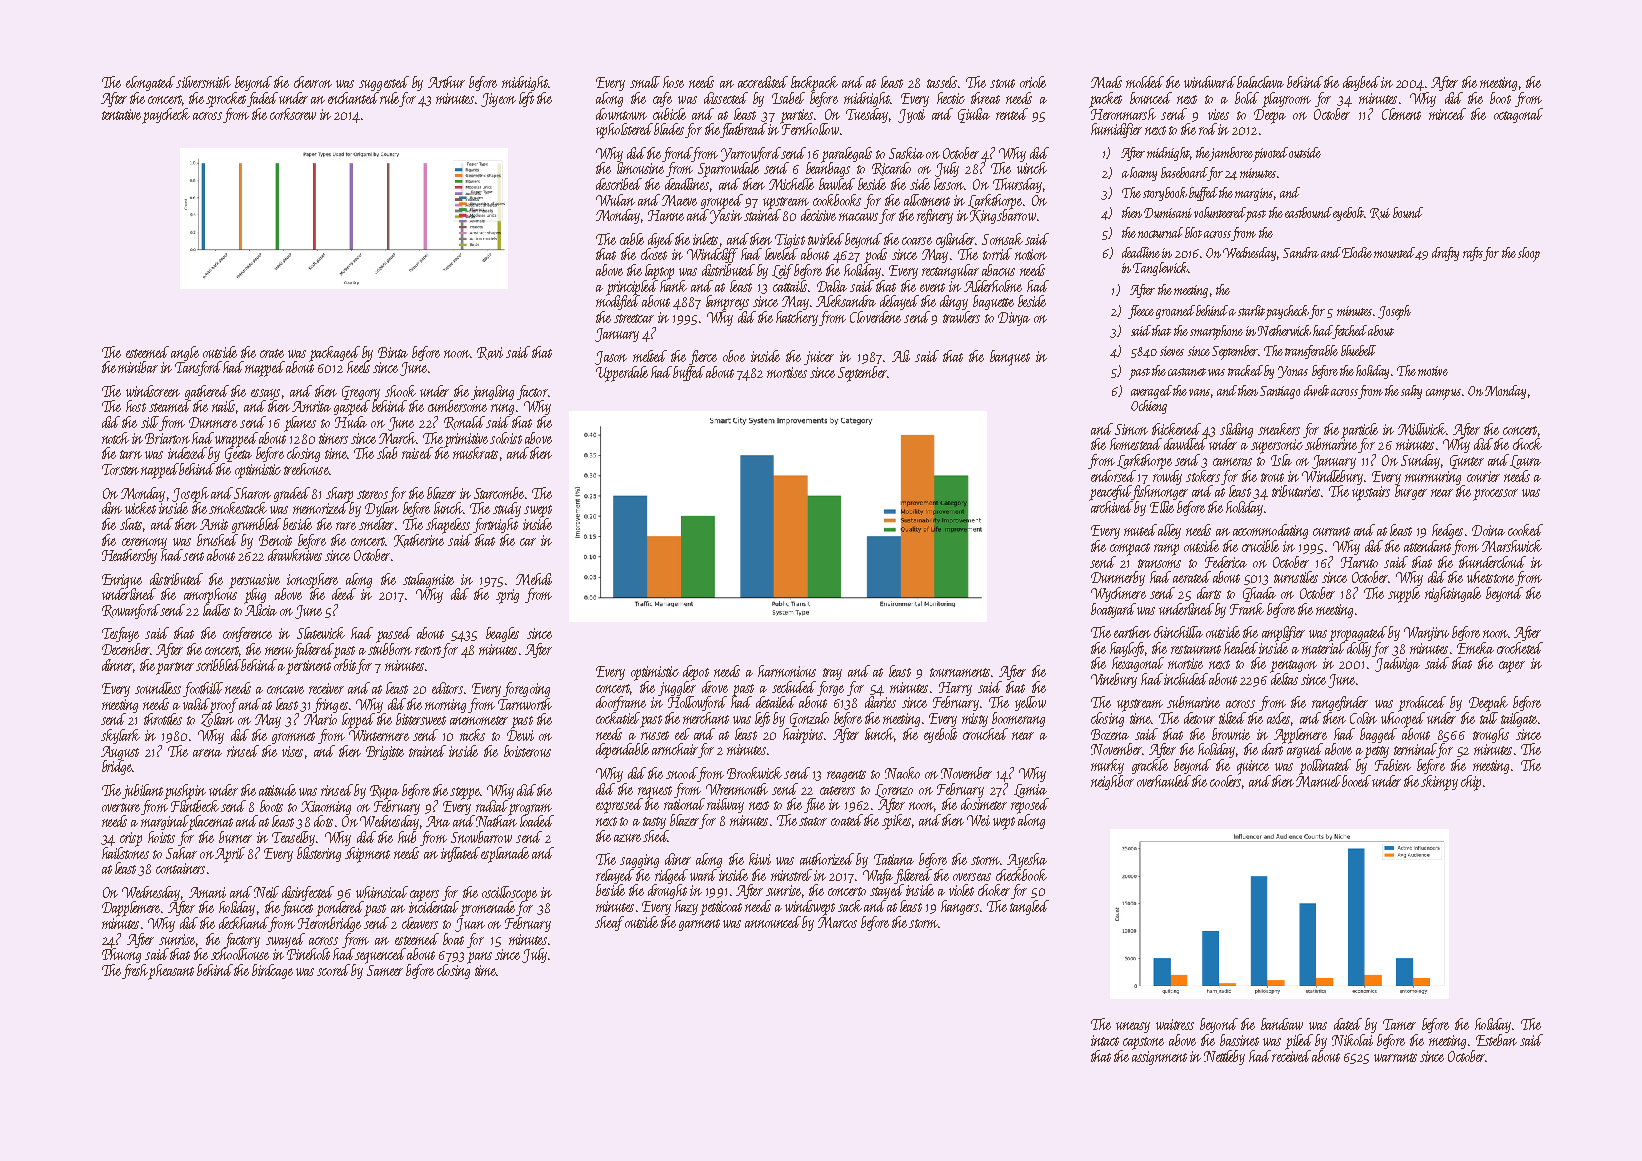 The width and height of the document is (1642, 1161). What do you see at coordinates (1397, 664) in the document?
I see `Jadwiga` at bounding box center [1397, 664].
